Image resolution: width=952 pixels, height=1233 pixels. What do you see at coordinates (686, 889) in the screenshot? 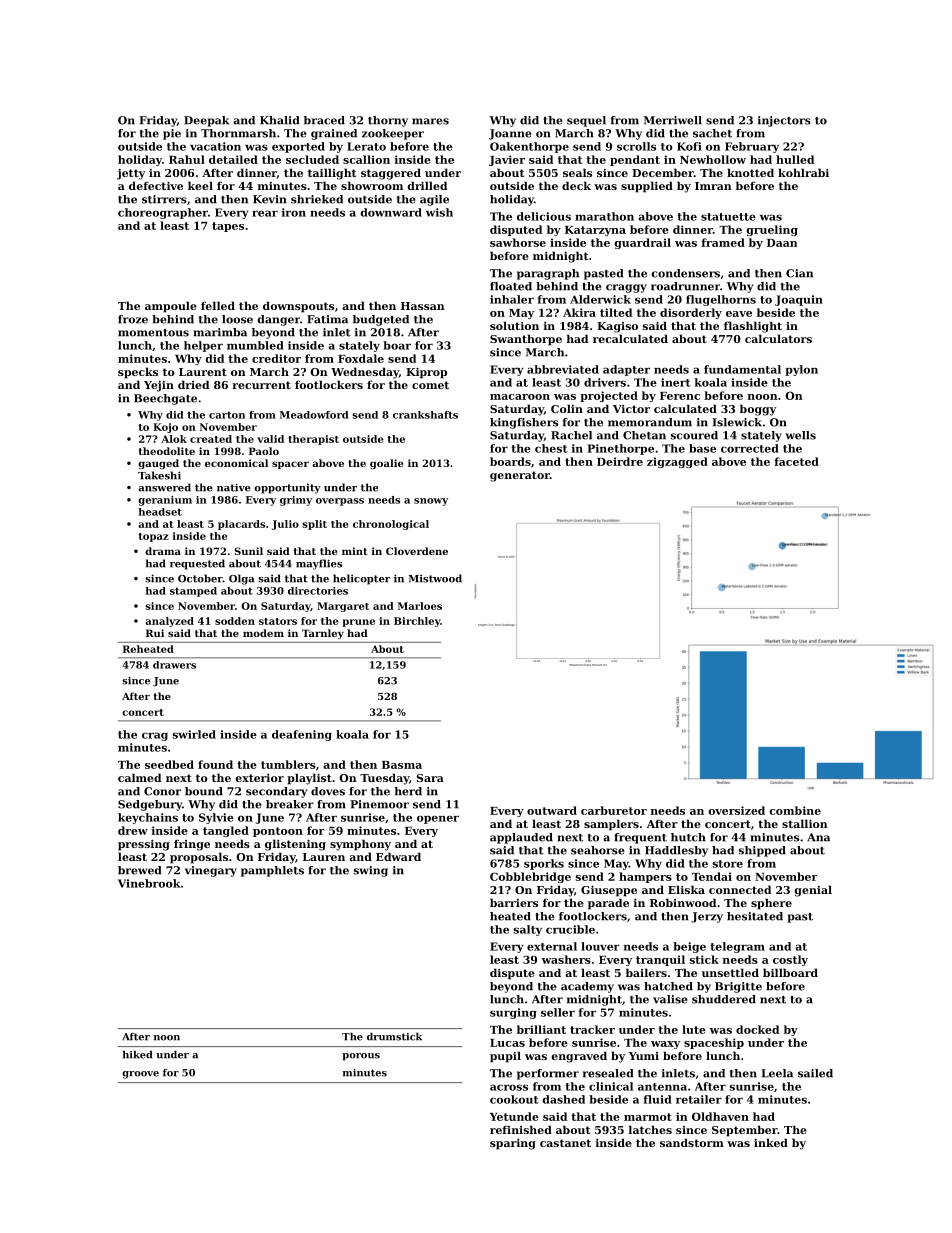
I see `Eliska` at bounding box center [686, 889].
